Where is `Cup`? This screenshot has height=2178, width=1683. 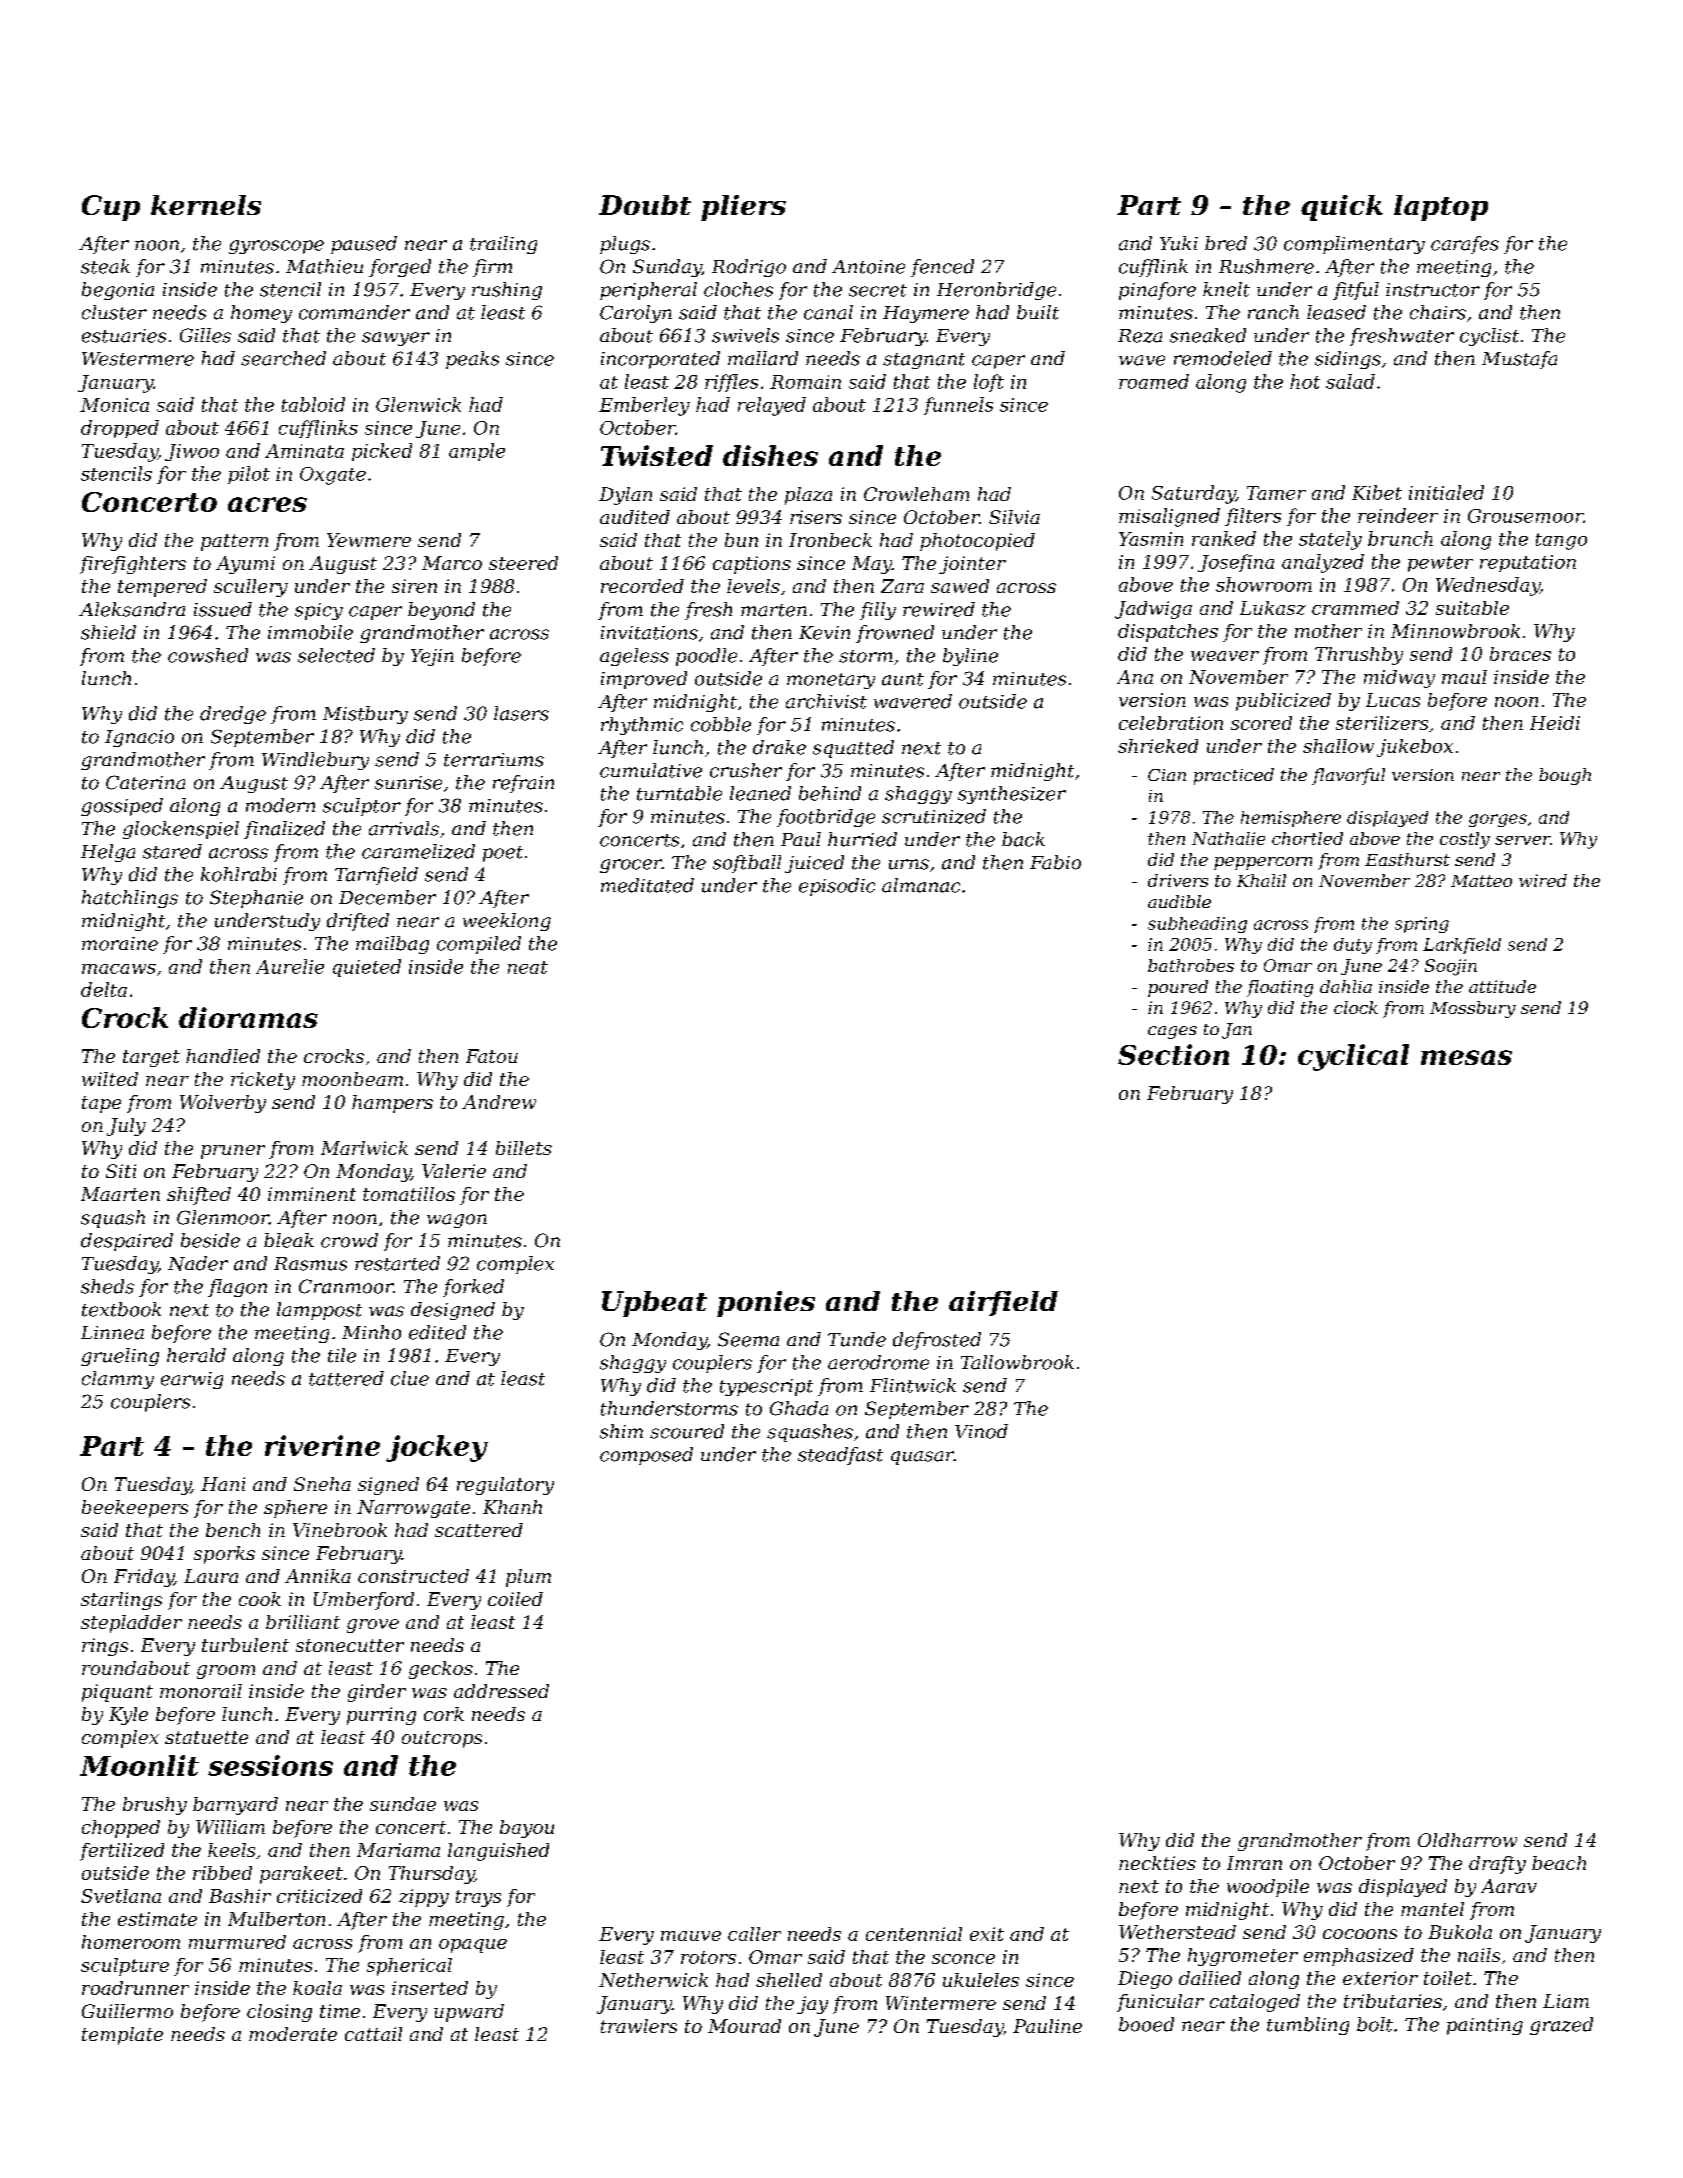 Cup is located at coordinates (111, 208).
